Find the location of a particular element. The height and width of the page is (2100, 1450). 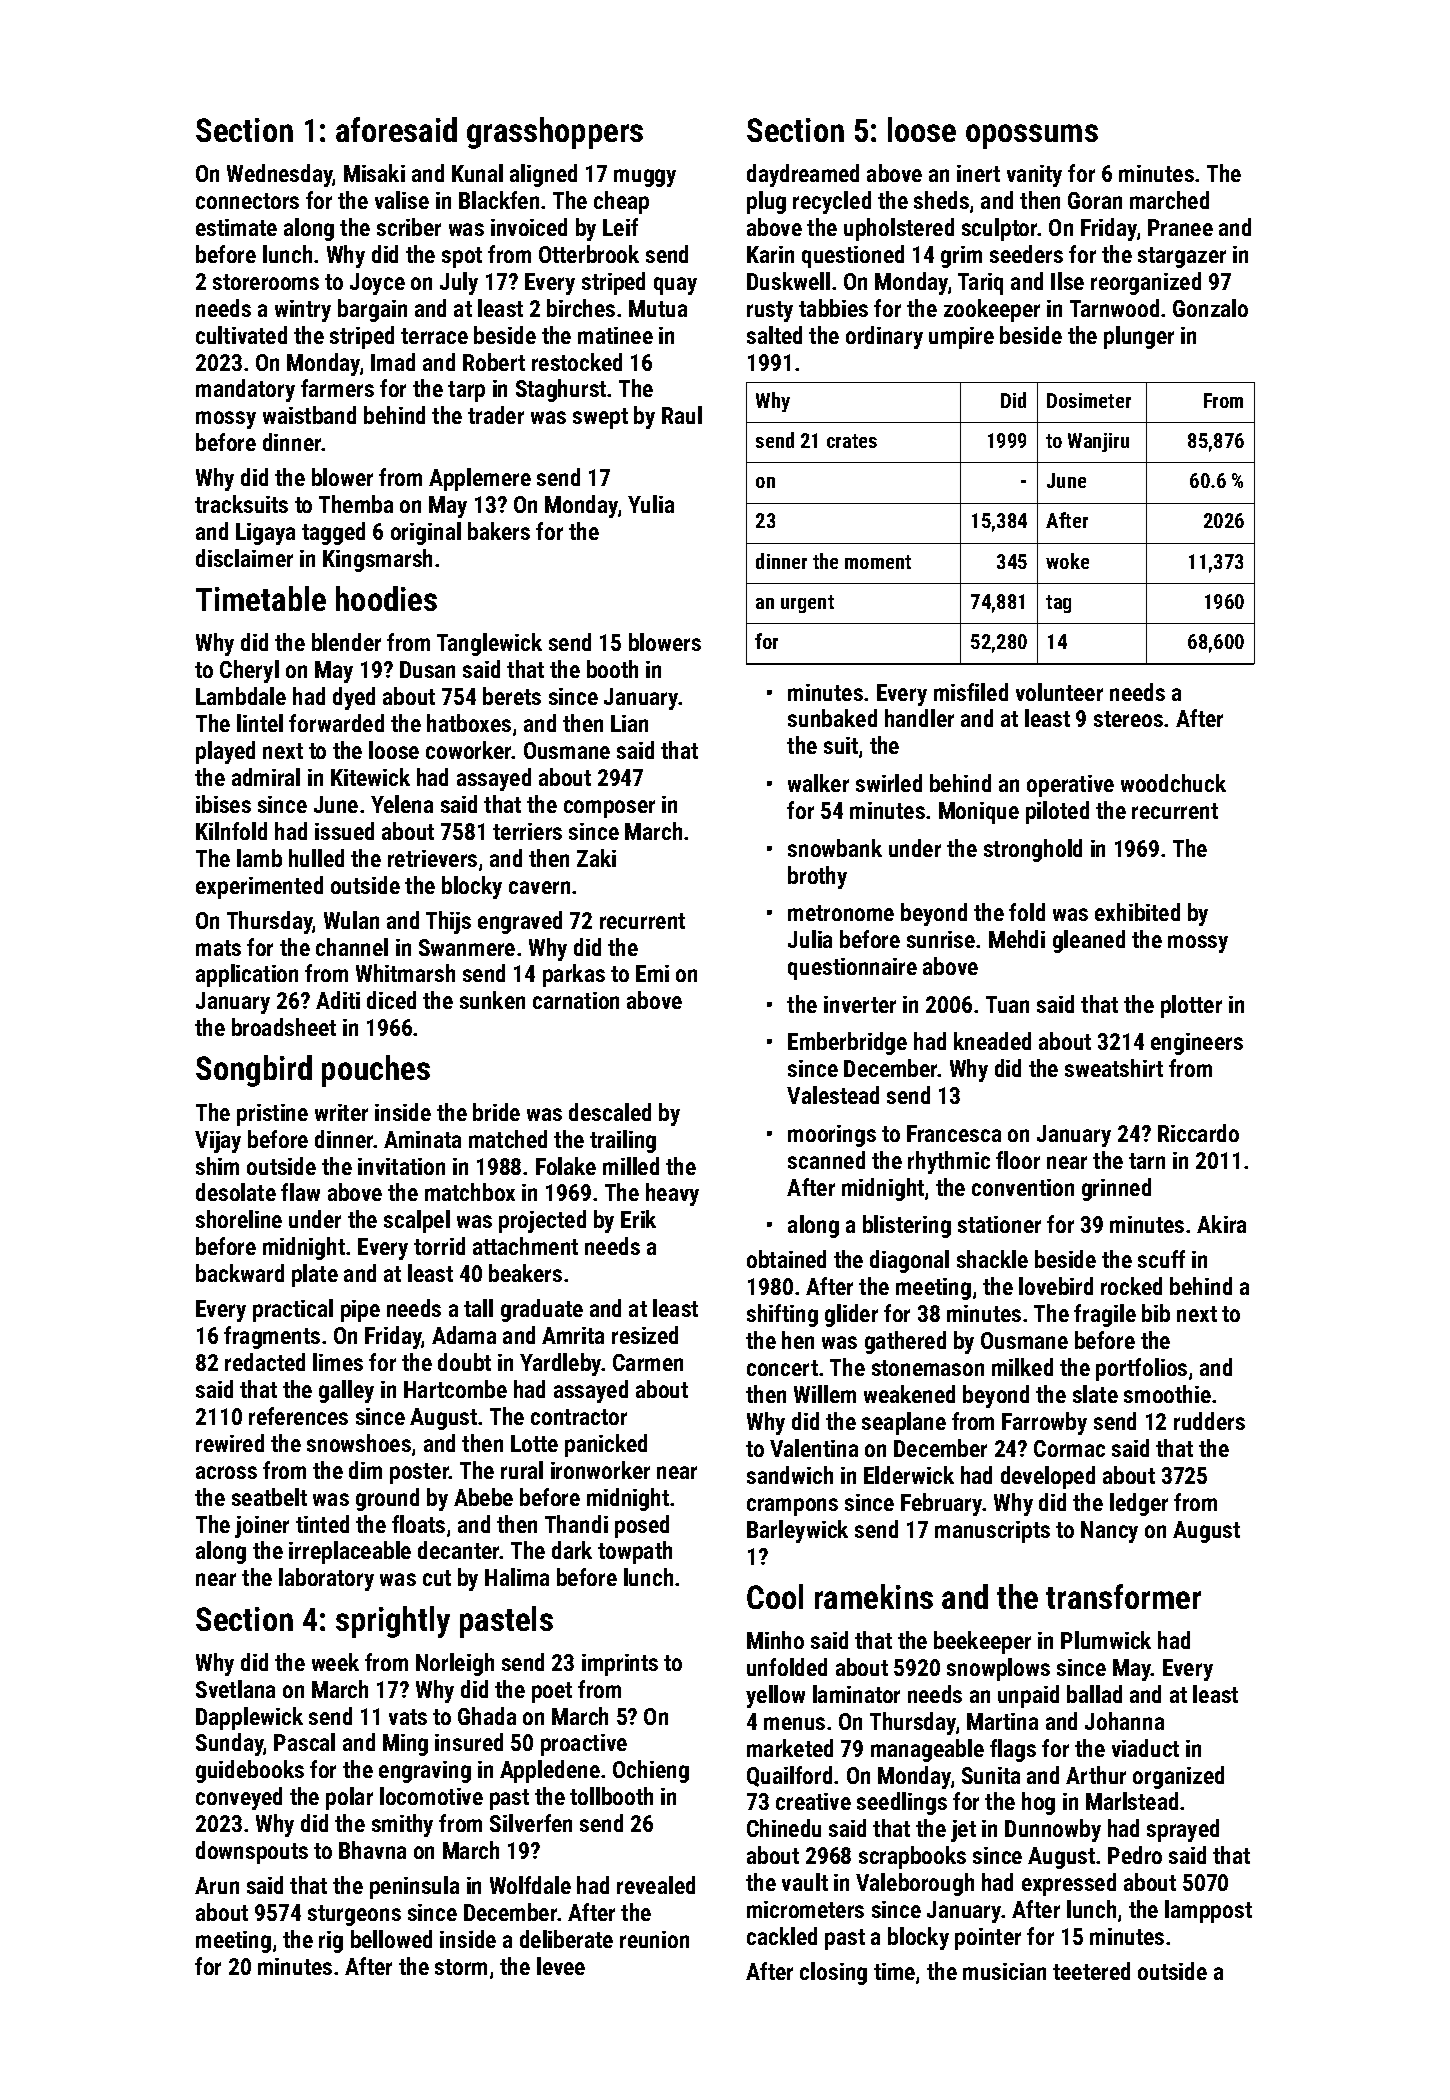

snowshoes is located at coordinates (359, 1443).
